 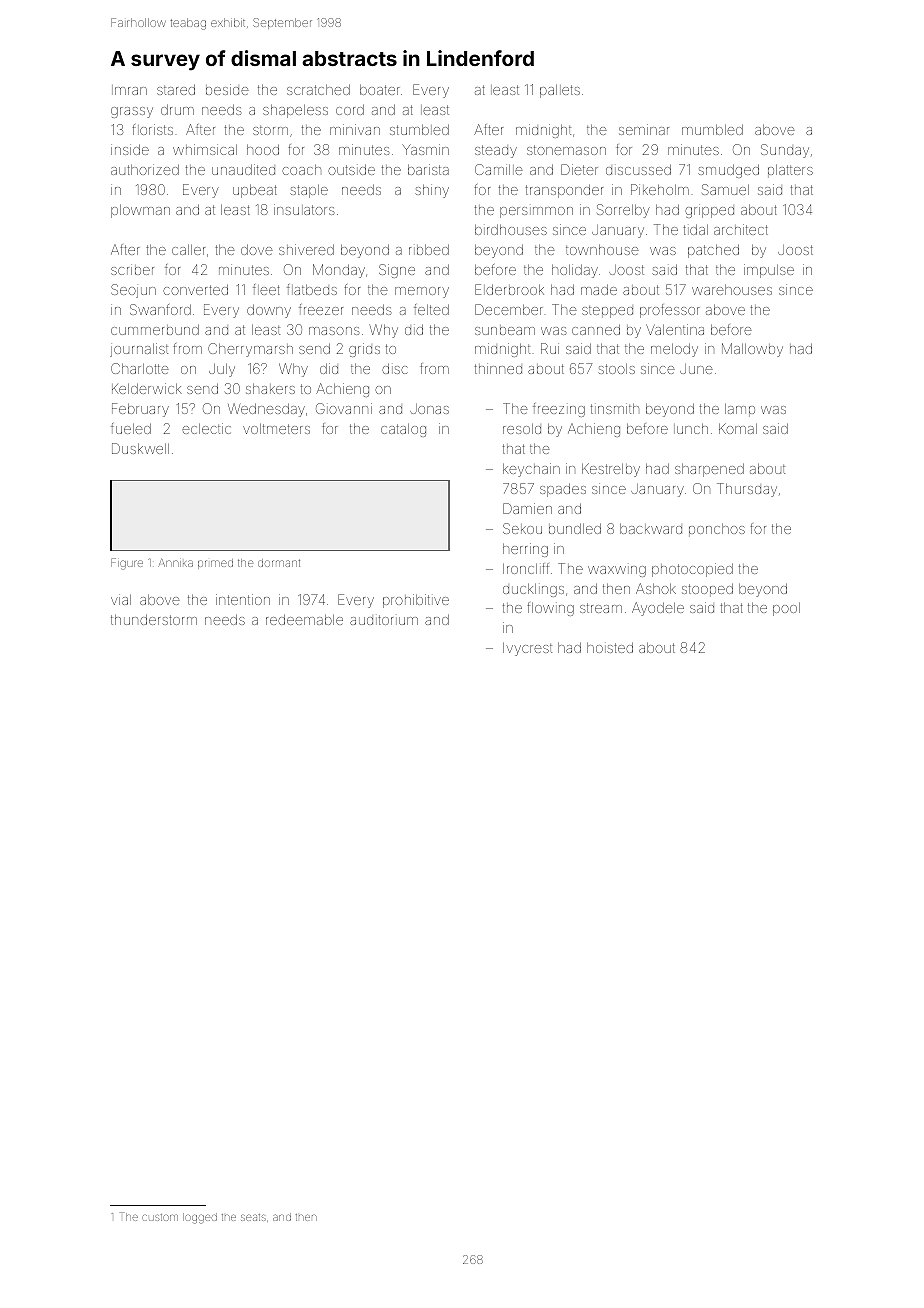 I want to click on redeemable, so click(x=304, y=619).
